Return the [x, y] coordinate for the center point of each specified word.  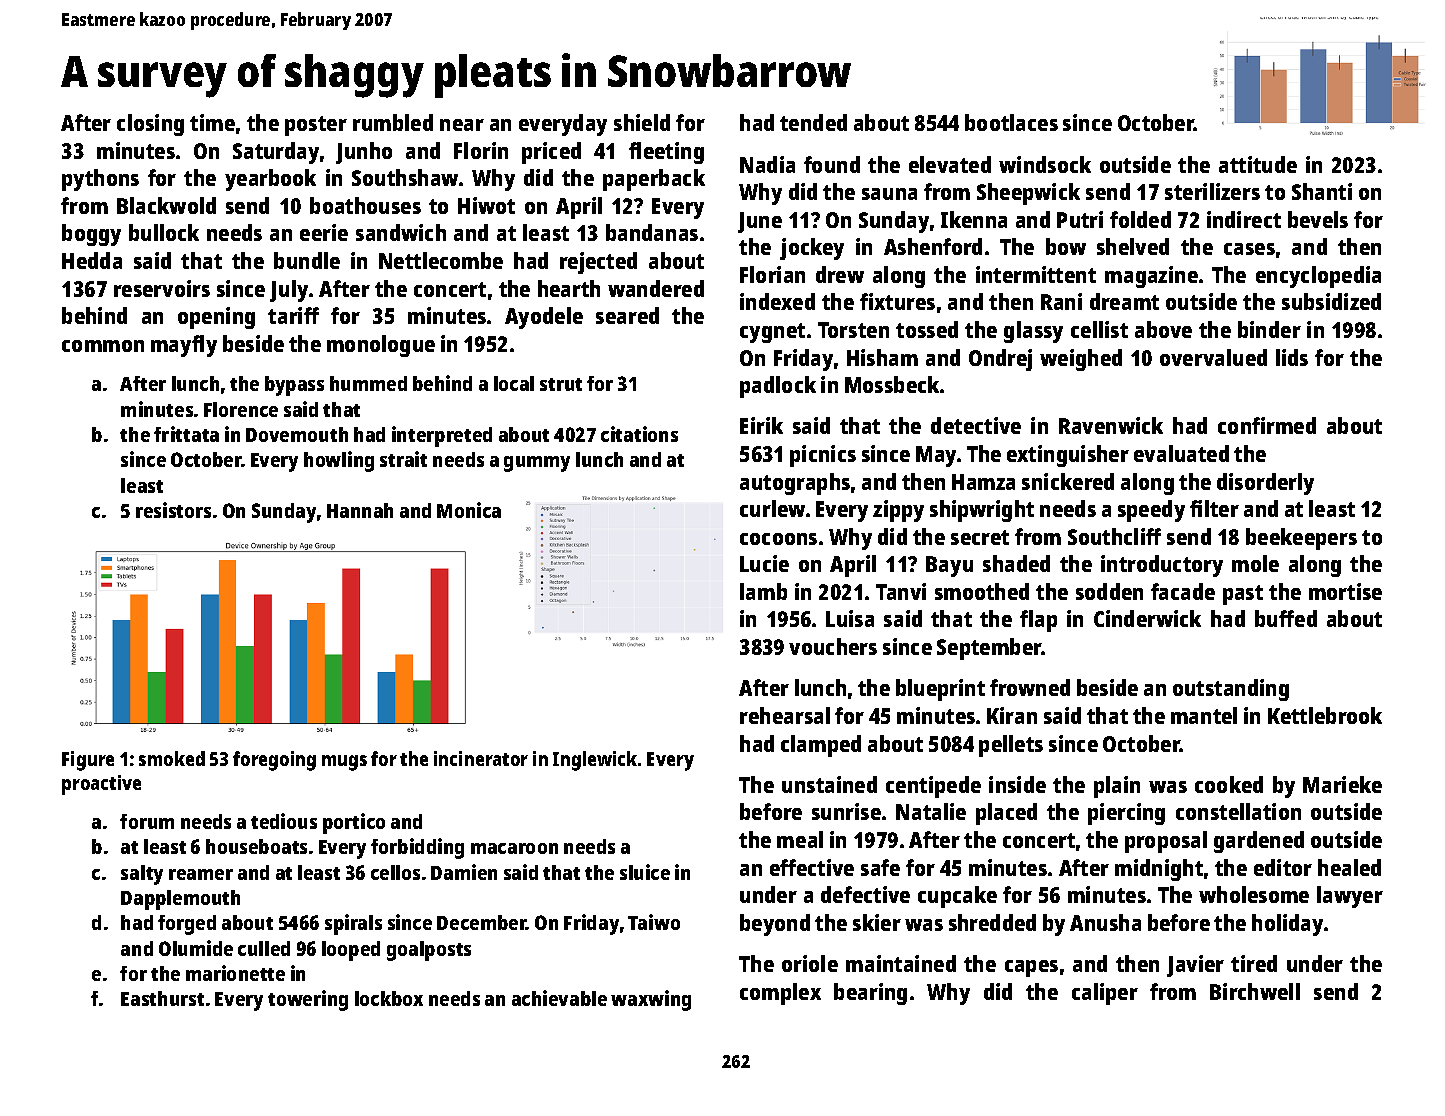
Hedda [92, 260]
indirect [1244, 219]
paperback [654, 180]
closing [150, 125]
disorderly [1265, 484]
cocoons [778, 539]
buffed [1286, 618]
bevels [1318, 219]
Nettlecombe [441, 260]
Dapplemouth [180, 900]
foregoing [274, 761]
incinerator [481, 758]
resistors [173, 510]
